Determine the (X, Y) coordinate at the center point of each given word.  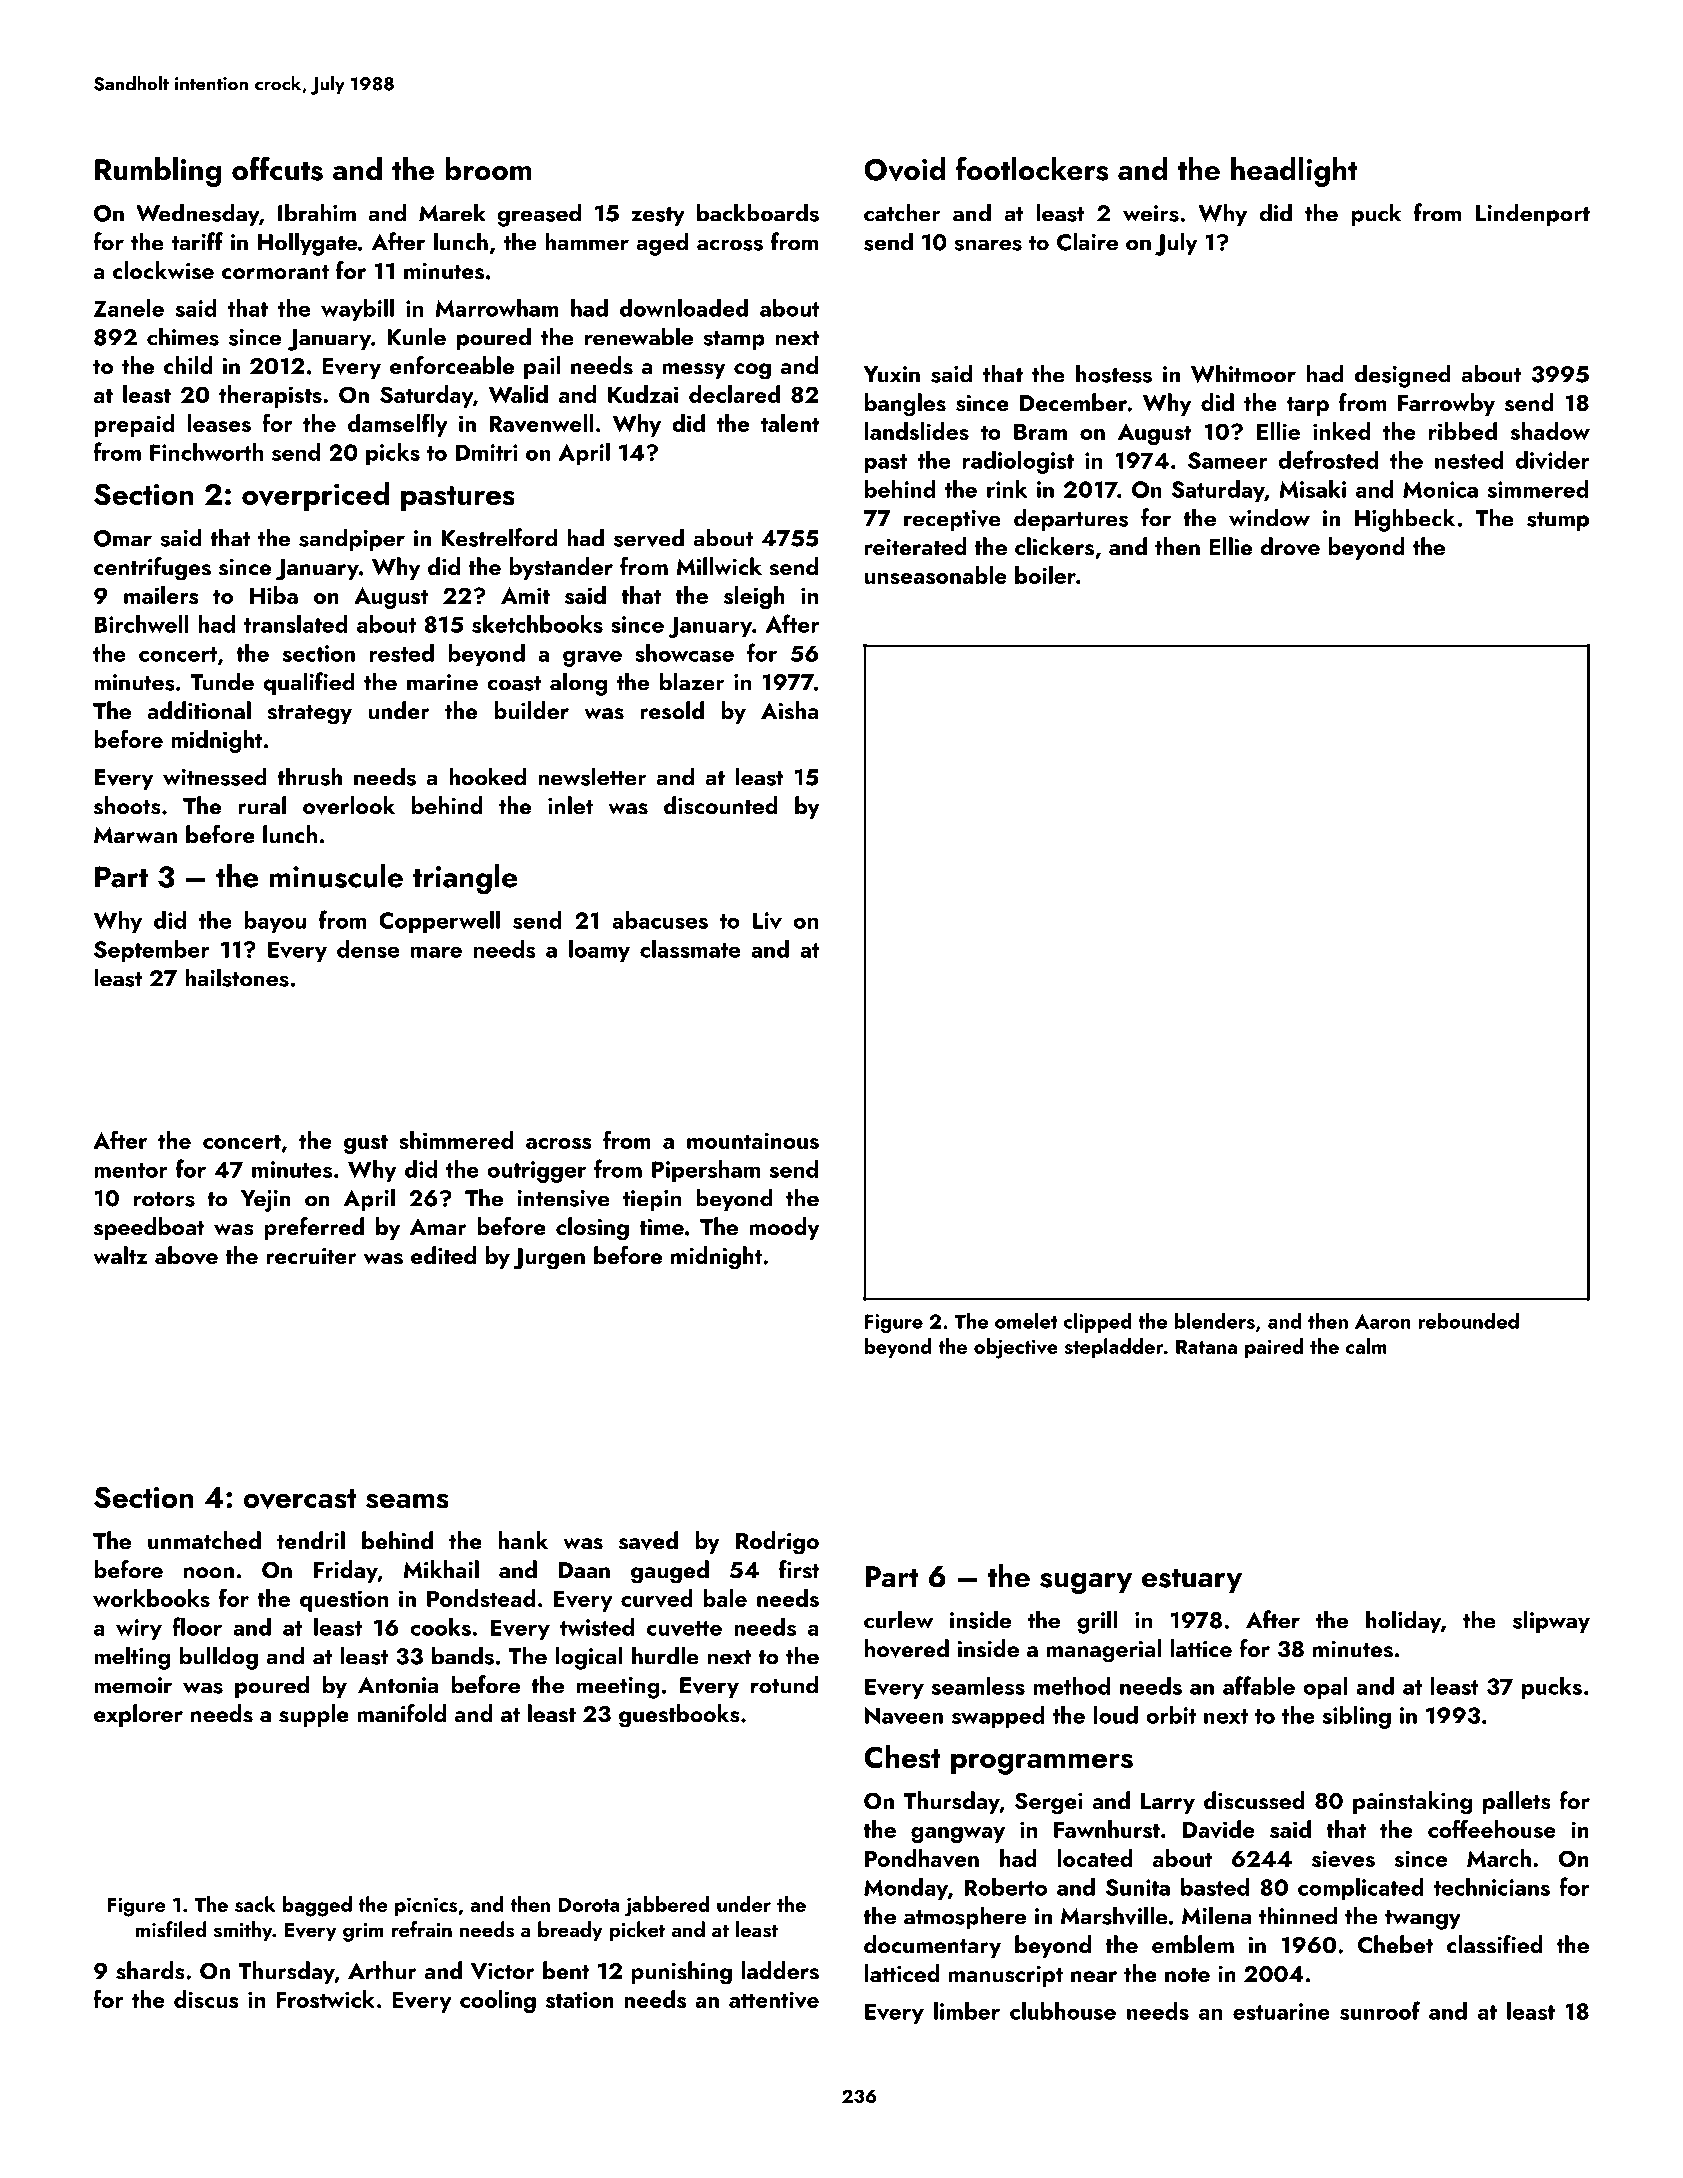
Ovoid (904, 169)
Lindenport (1533, 214)
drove (1290, 546)
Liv (767, 921)
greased (539, 215)
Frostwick (325, 1999)
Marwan (135, 835)
